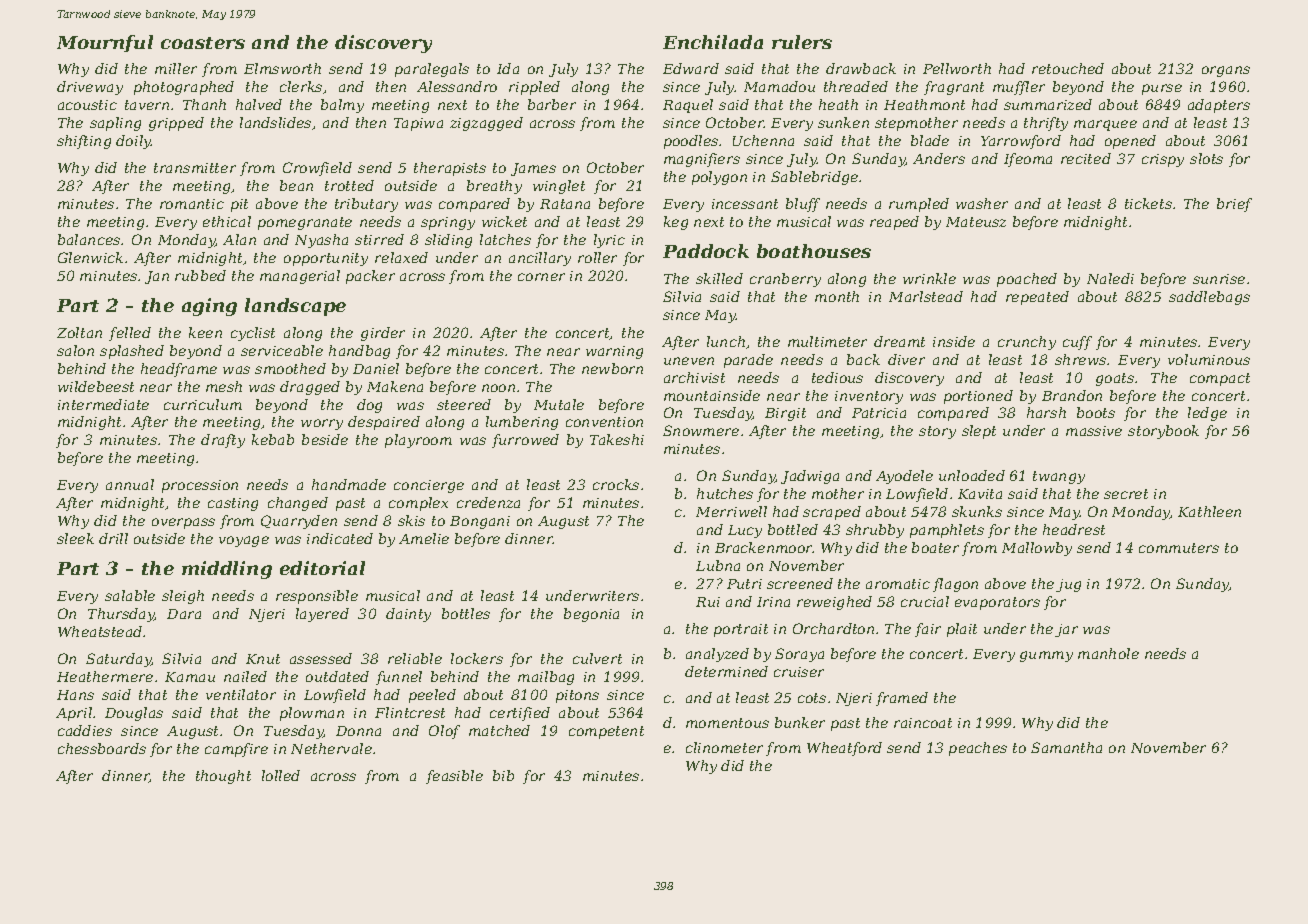  Describe the element at coordinates (281, 775) in the screenshot. I see `lolled` at that location.
